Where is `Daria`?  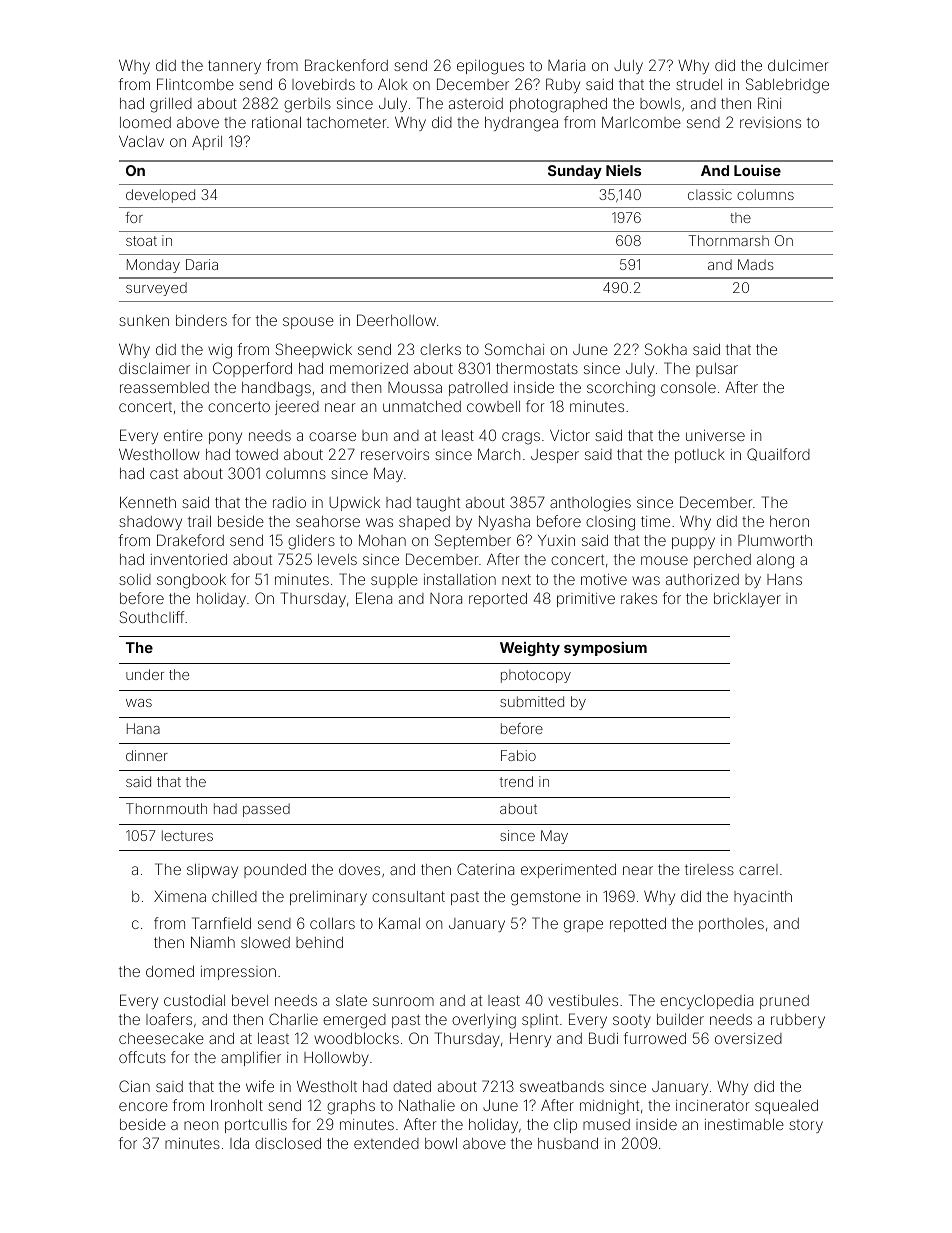 Daria is located at coordinates (202, 264).
